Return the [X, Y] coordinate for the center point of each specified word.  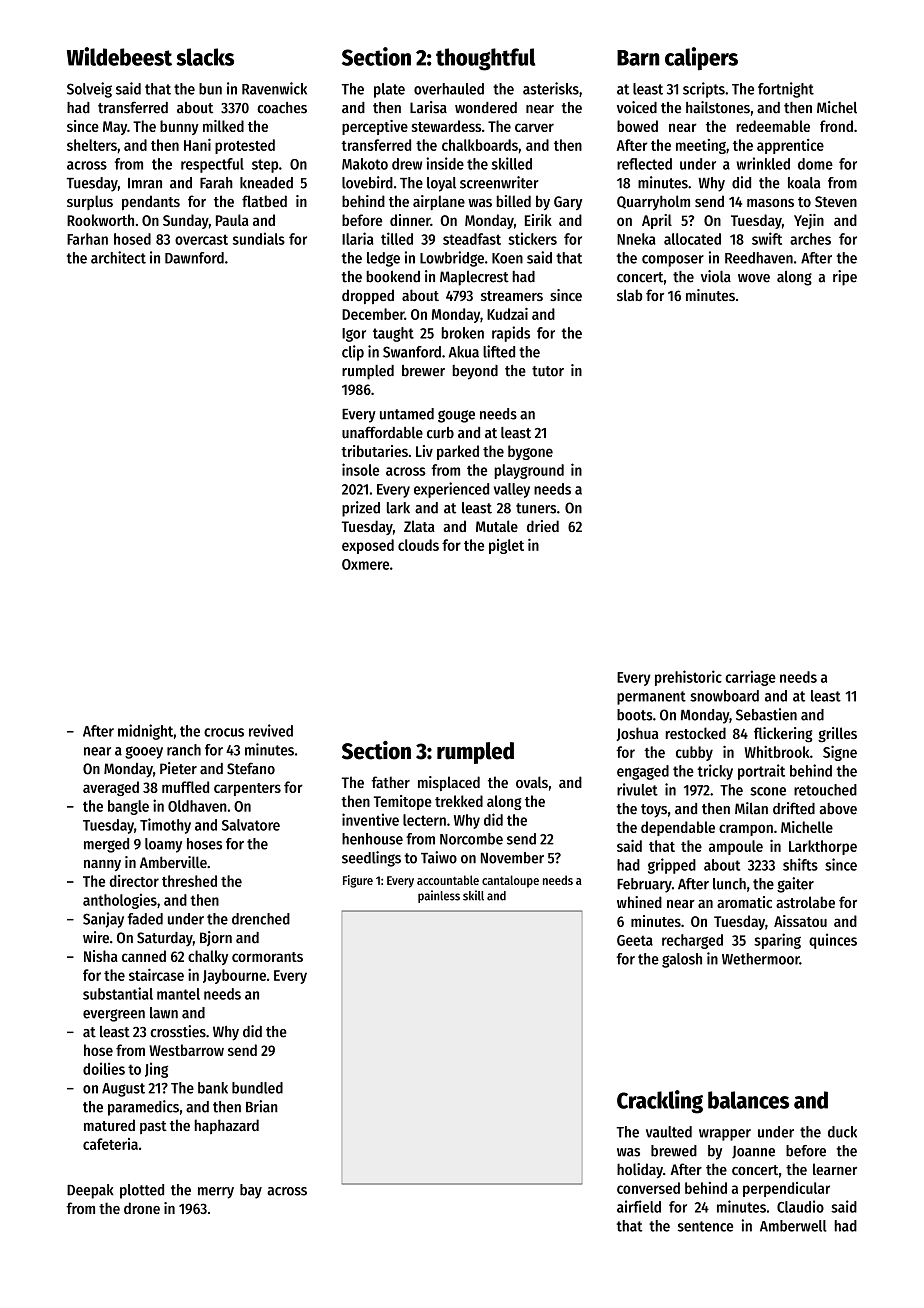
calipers [701, 59]
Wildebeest [119, 56]
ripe [845, 278]
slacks [205, 57]
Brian [262, 1106]
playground [529, 471]
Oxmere [365, 564]
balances [748, 1100]
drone [142, 1208]
